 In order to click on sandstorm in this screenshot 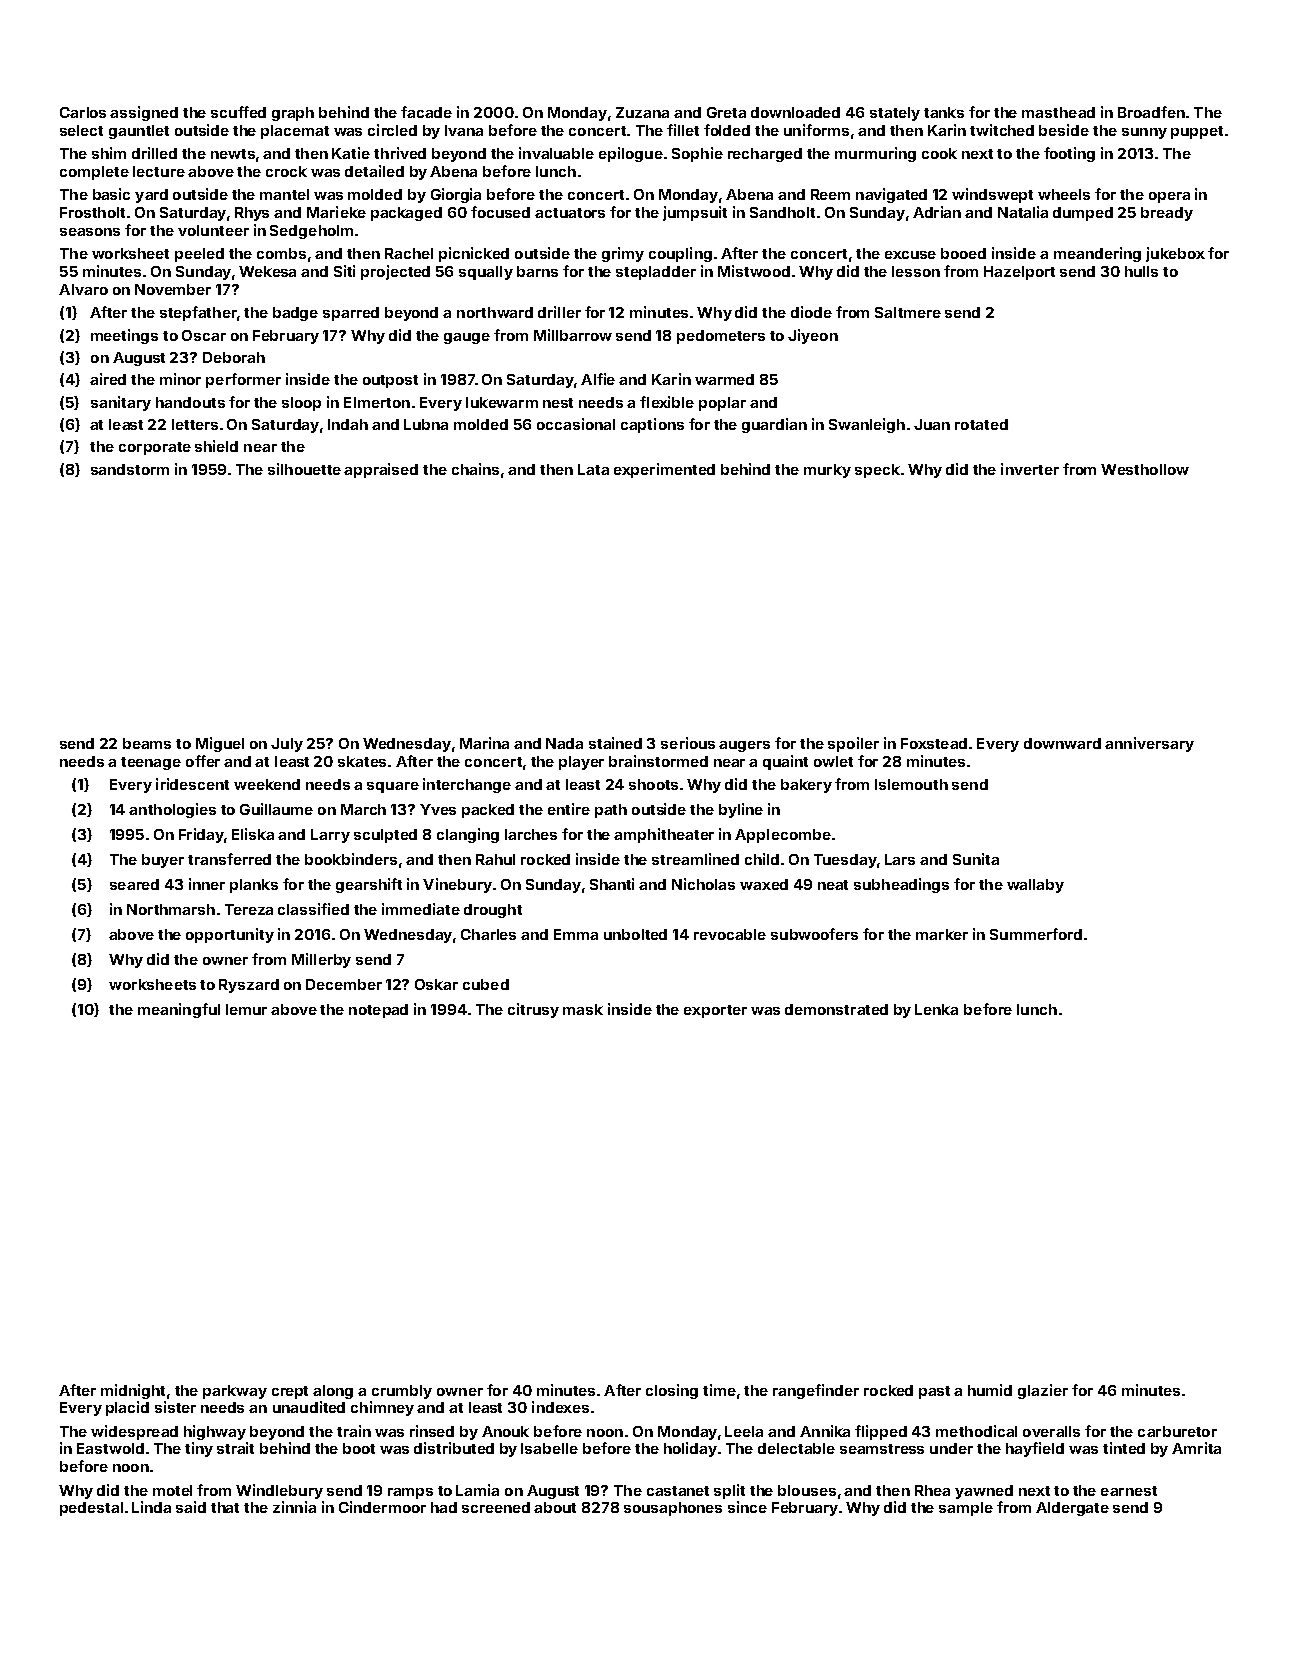, I will do `click(130, 469)`.
